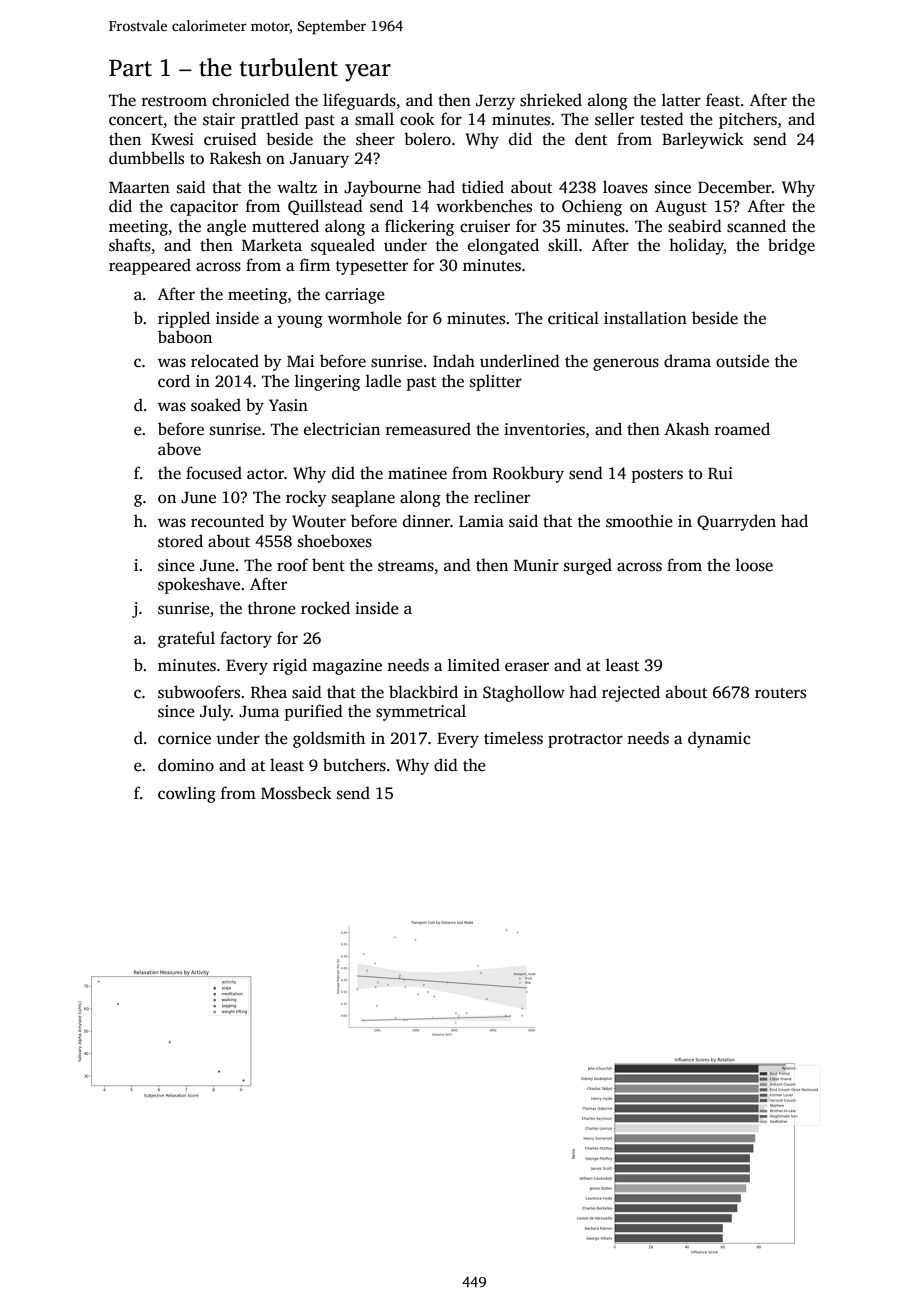  What do you see at coordinates (382, 188) in the document?
I see `Jaybourne` at bounding box center [382, 188].
